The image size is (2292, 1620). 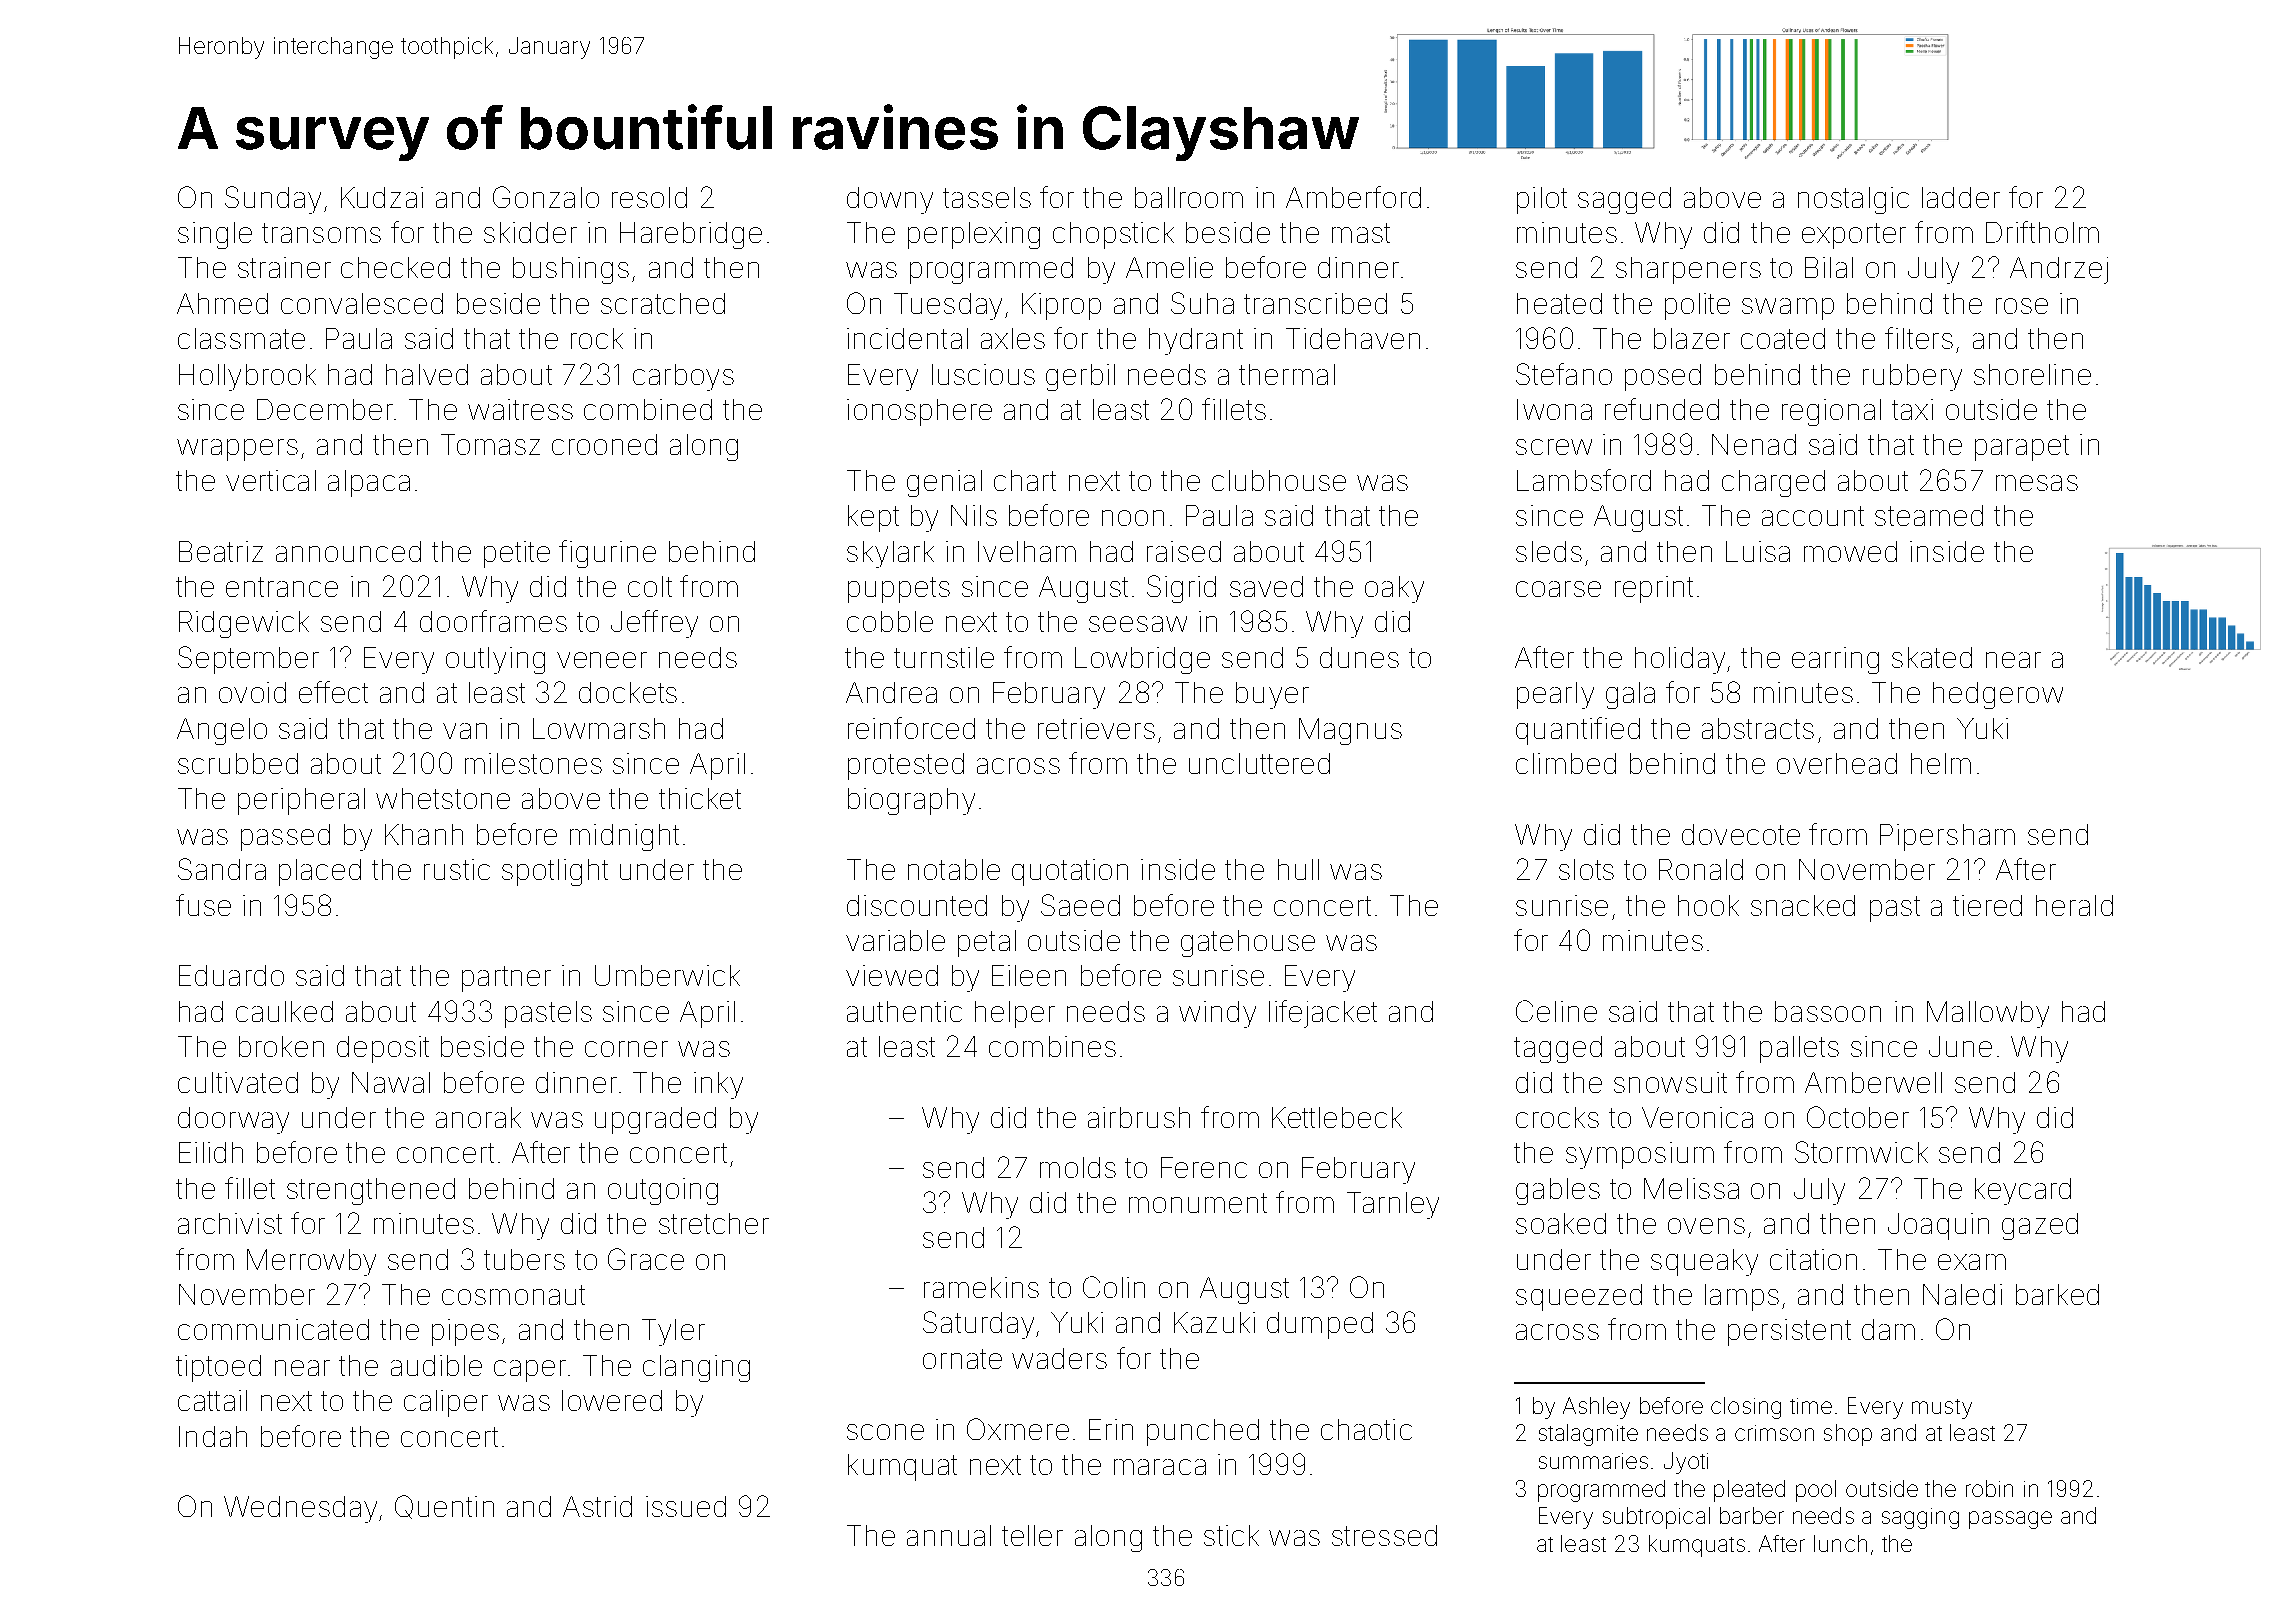 I want to click on deposit, so click(x=383, y=1049).
